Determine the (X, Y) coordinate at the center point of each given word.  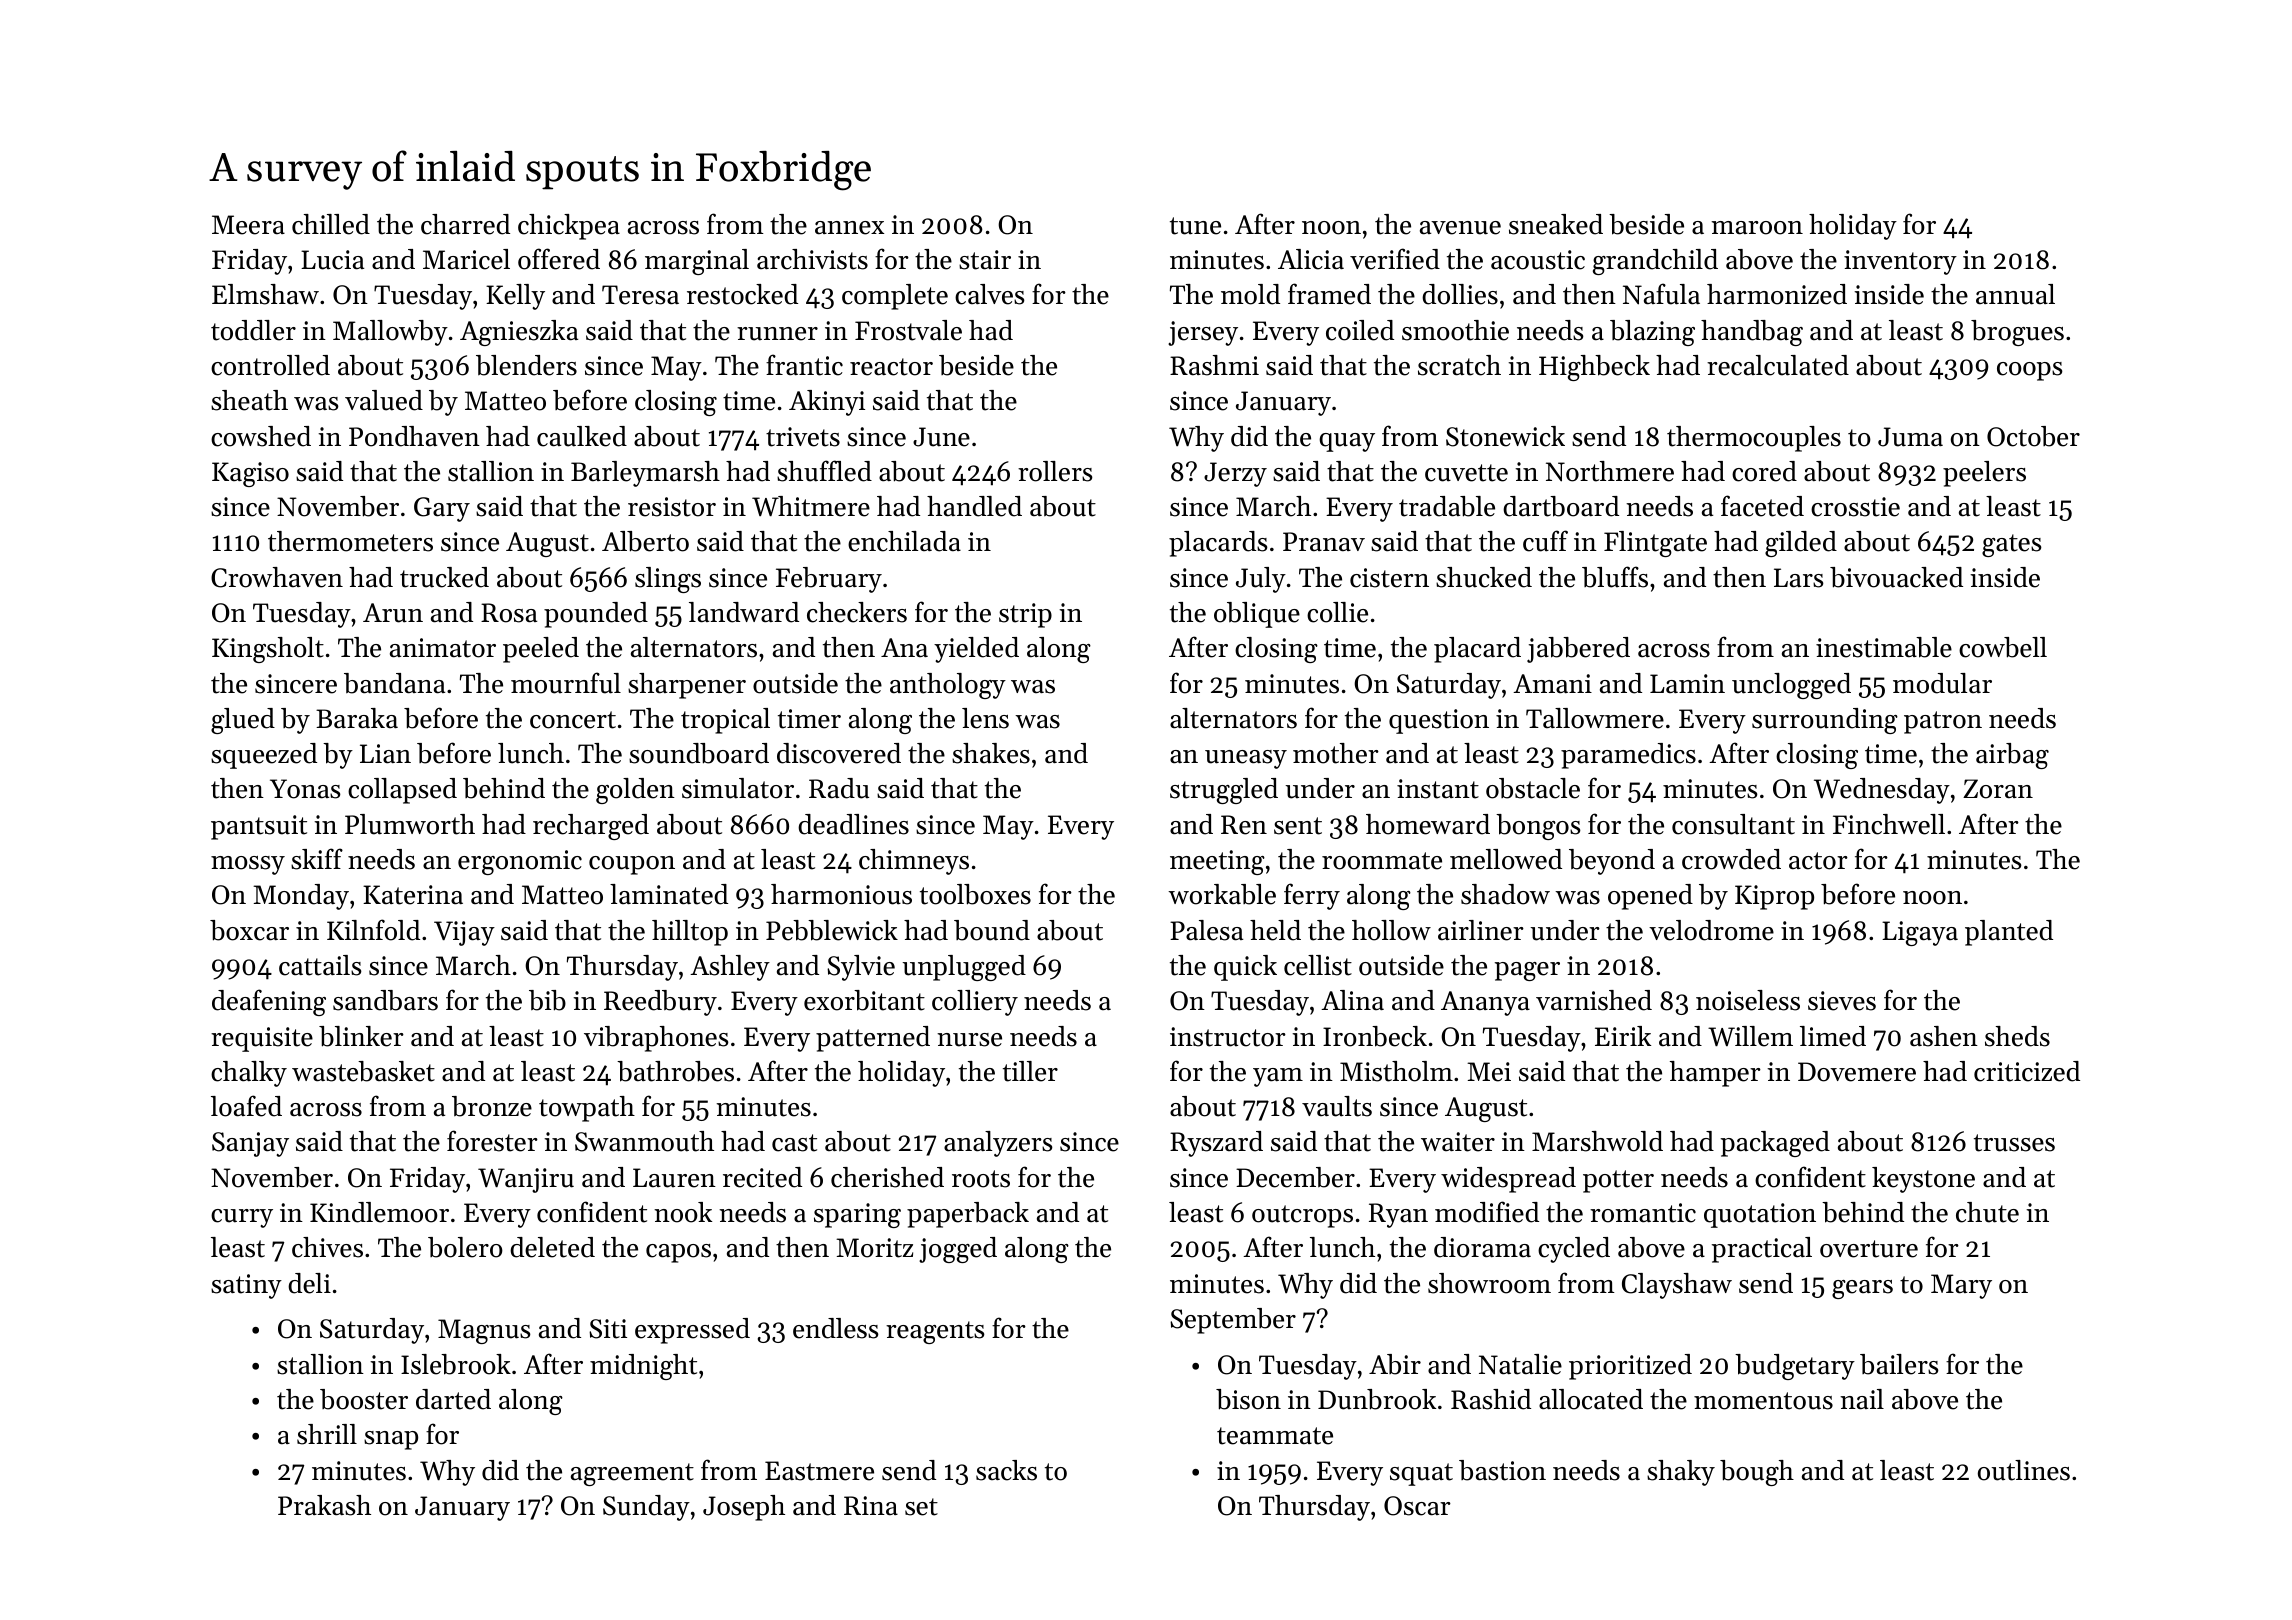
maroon (1757, 228)
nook (683, 1212)
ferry (1312, 896)
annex (849, 228)
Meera (248, 225)
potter (1618, 1181)
